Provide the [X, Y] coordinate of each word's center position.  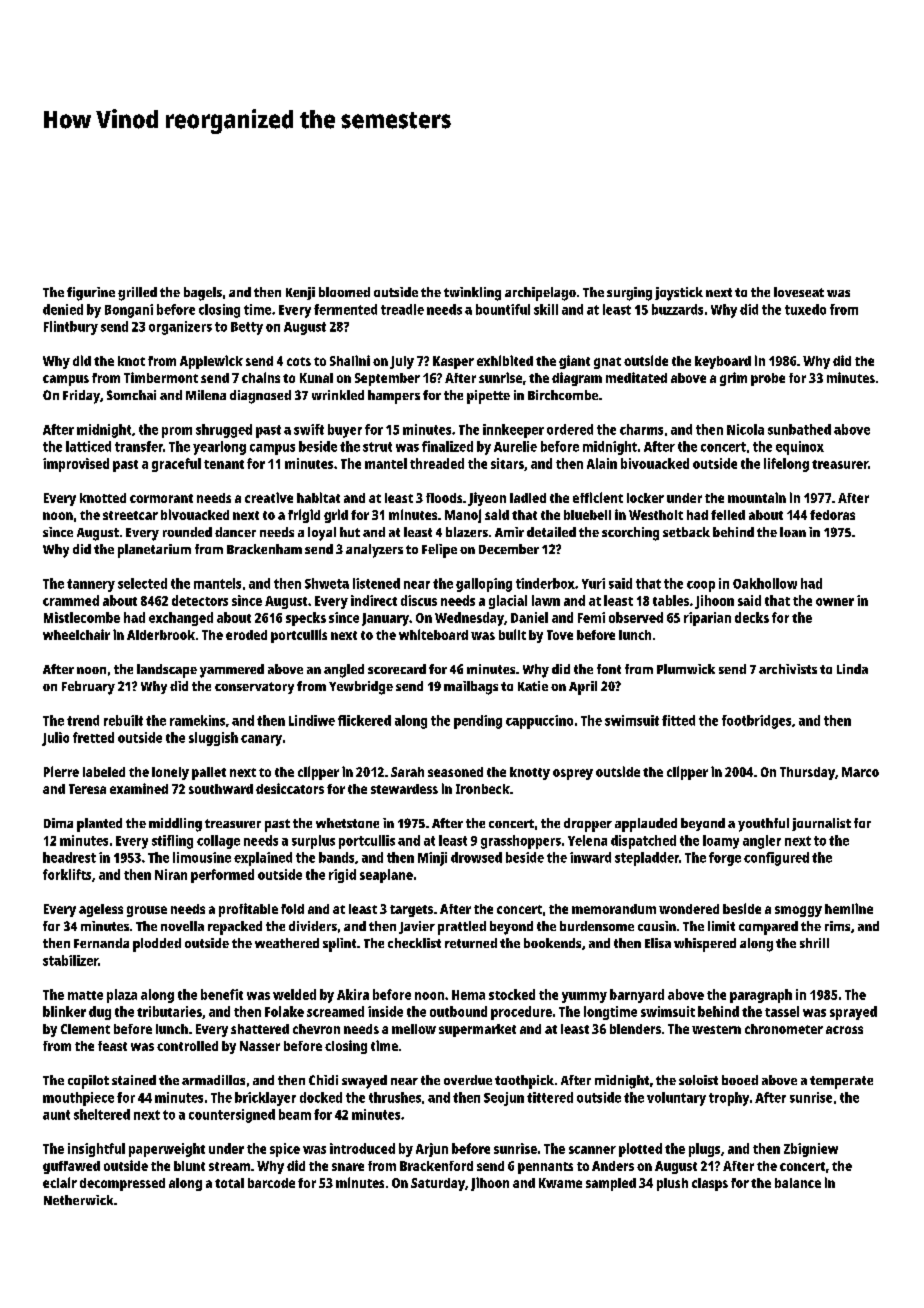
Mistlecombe [82, 617]
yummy [584, 997]
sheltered [102, 1114]
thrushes [395, 1097]
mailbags [471, 688]
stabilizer [70, 960]
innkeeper [513, 431]
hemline [849, 908]
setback [686, 532]
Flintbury [71, 328]
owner [835, 602]
